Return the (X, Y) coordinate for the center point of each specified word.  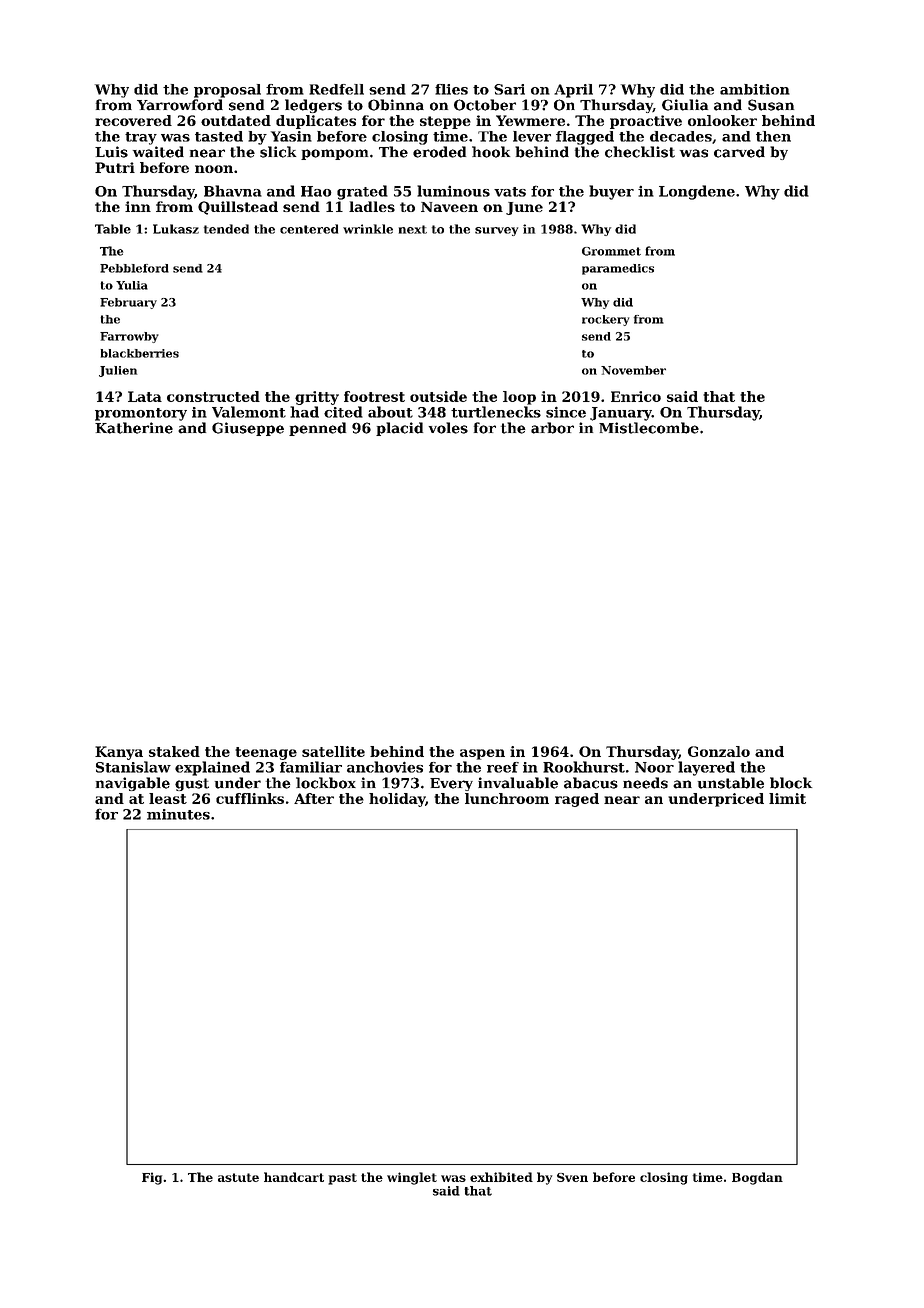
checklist (640, 152)
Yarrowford (180, 105)
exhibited (501, 1177)
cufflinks (250, 798)
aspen (482, 754)
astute (238, 1177)
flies (451, 89)
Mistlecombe (649, 428)
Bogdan (757, 1178)
